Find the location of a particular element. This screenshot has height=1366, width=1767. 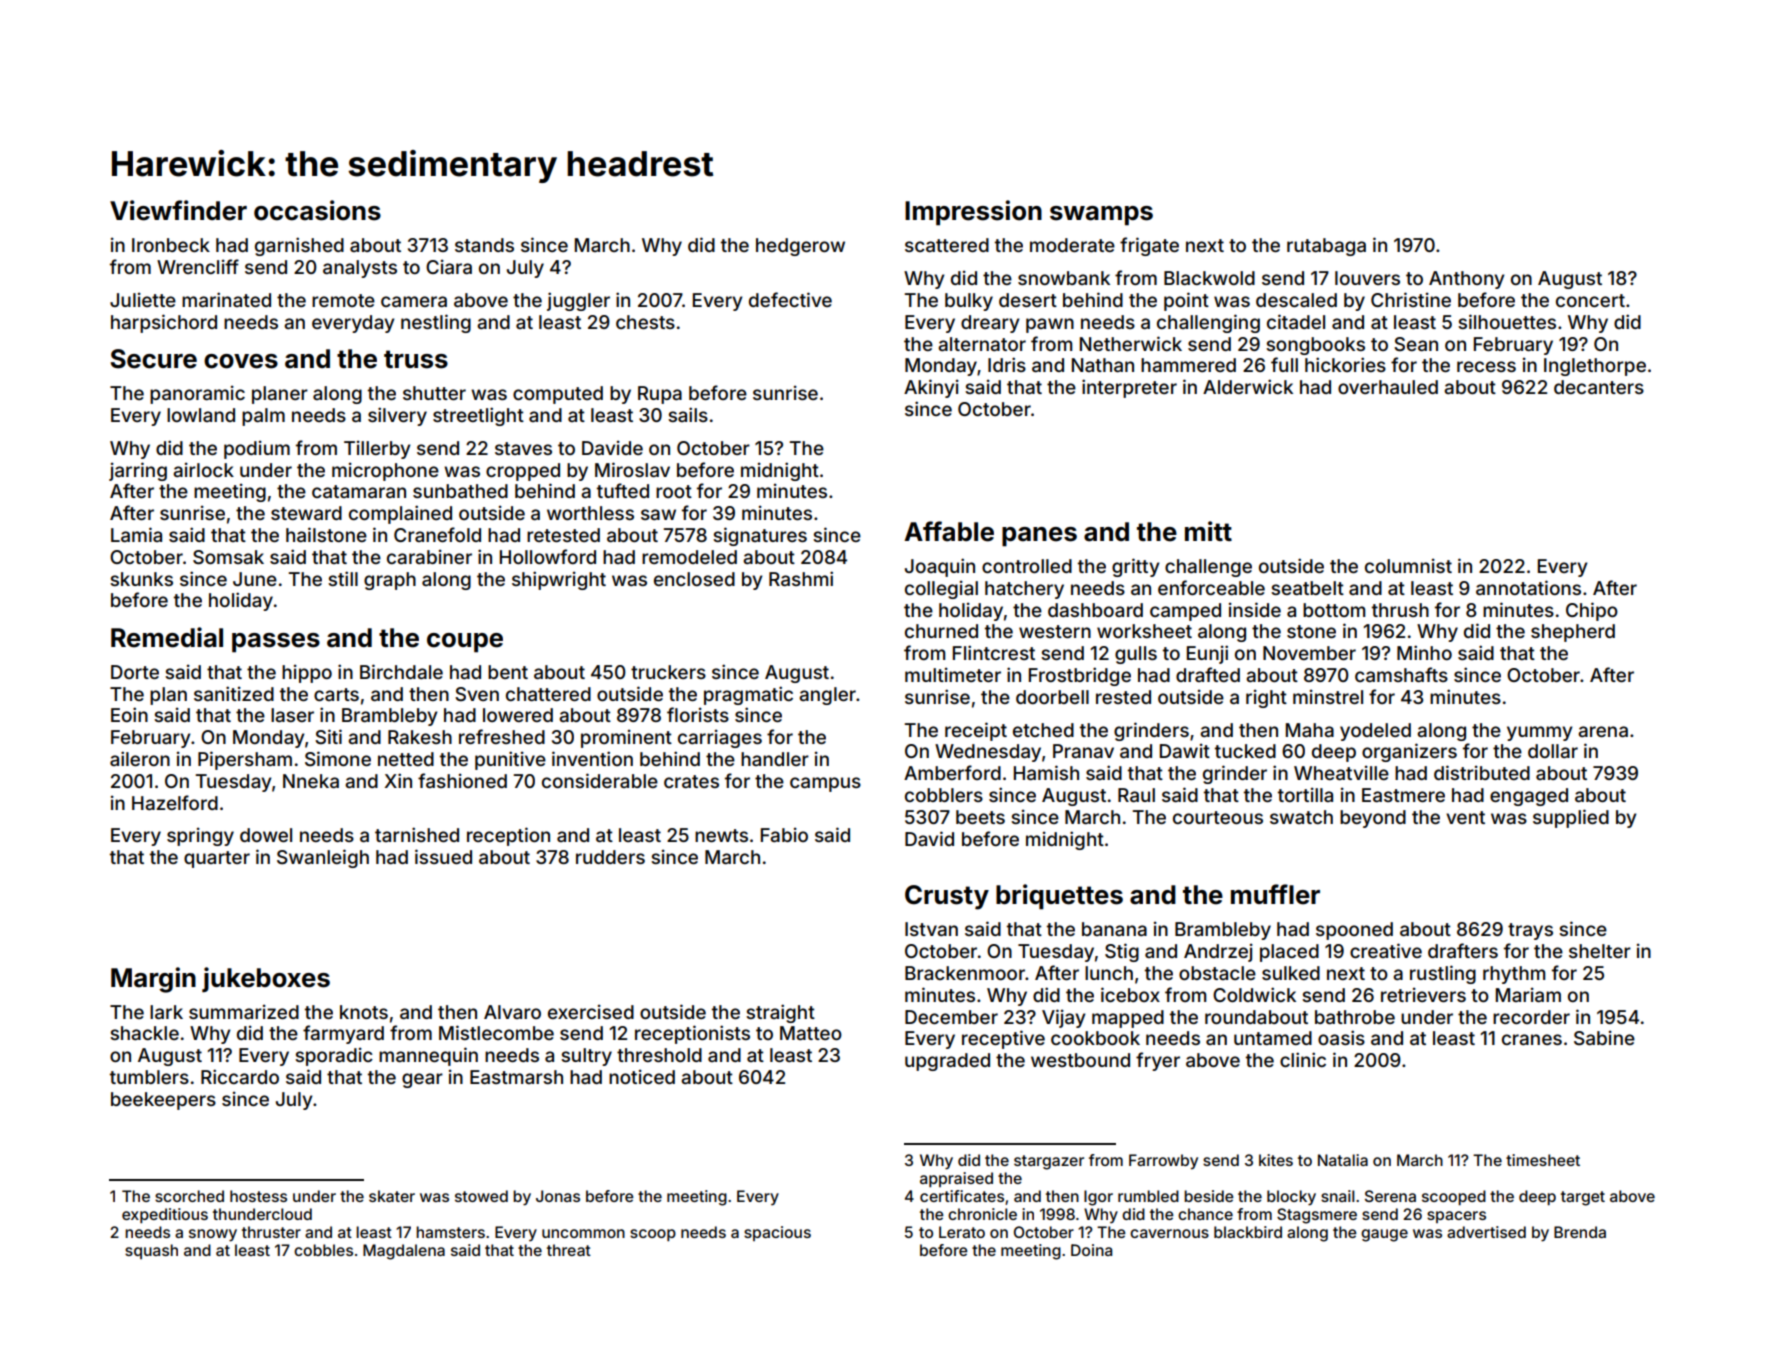

Hazelford is located at coordinates (175, 802).
